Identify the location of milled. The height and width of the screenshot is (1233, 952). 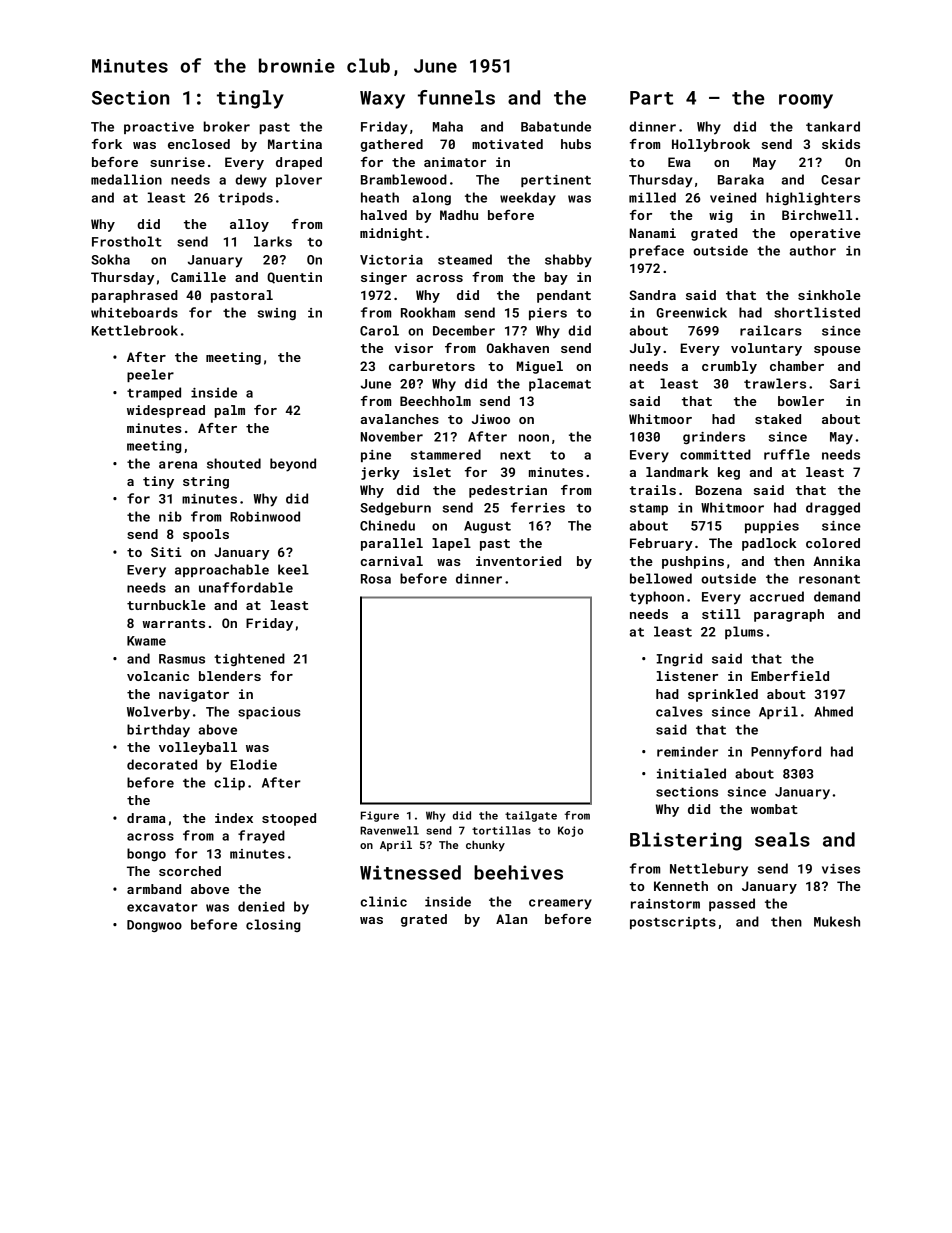
(652, 197).
